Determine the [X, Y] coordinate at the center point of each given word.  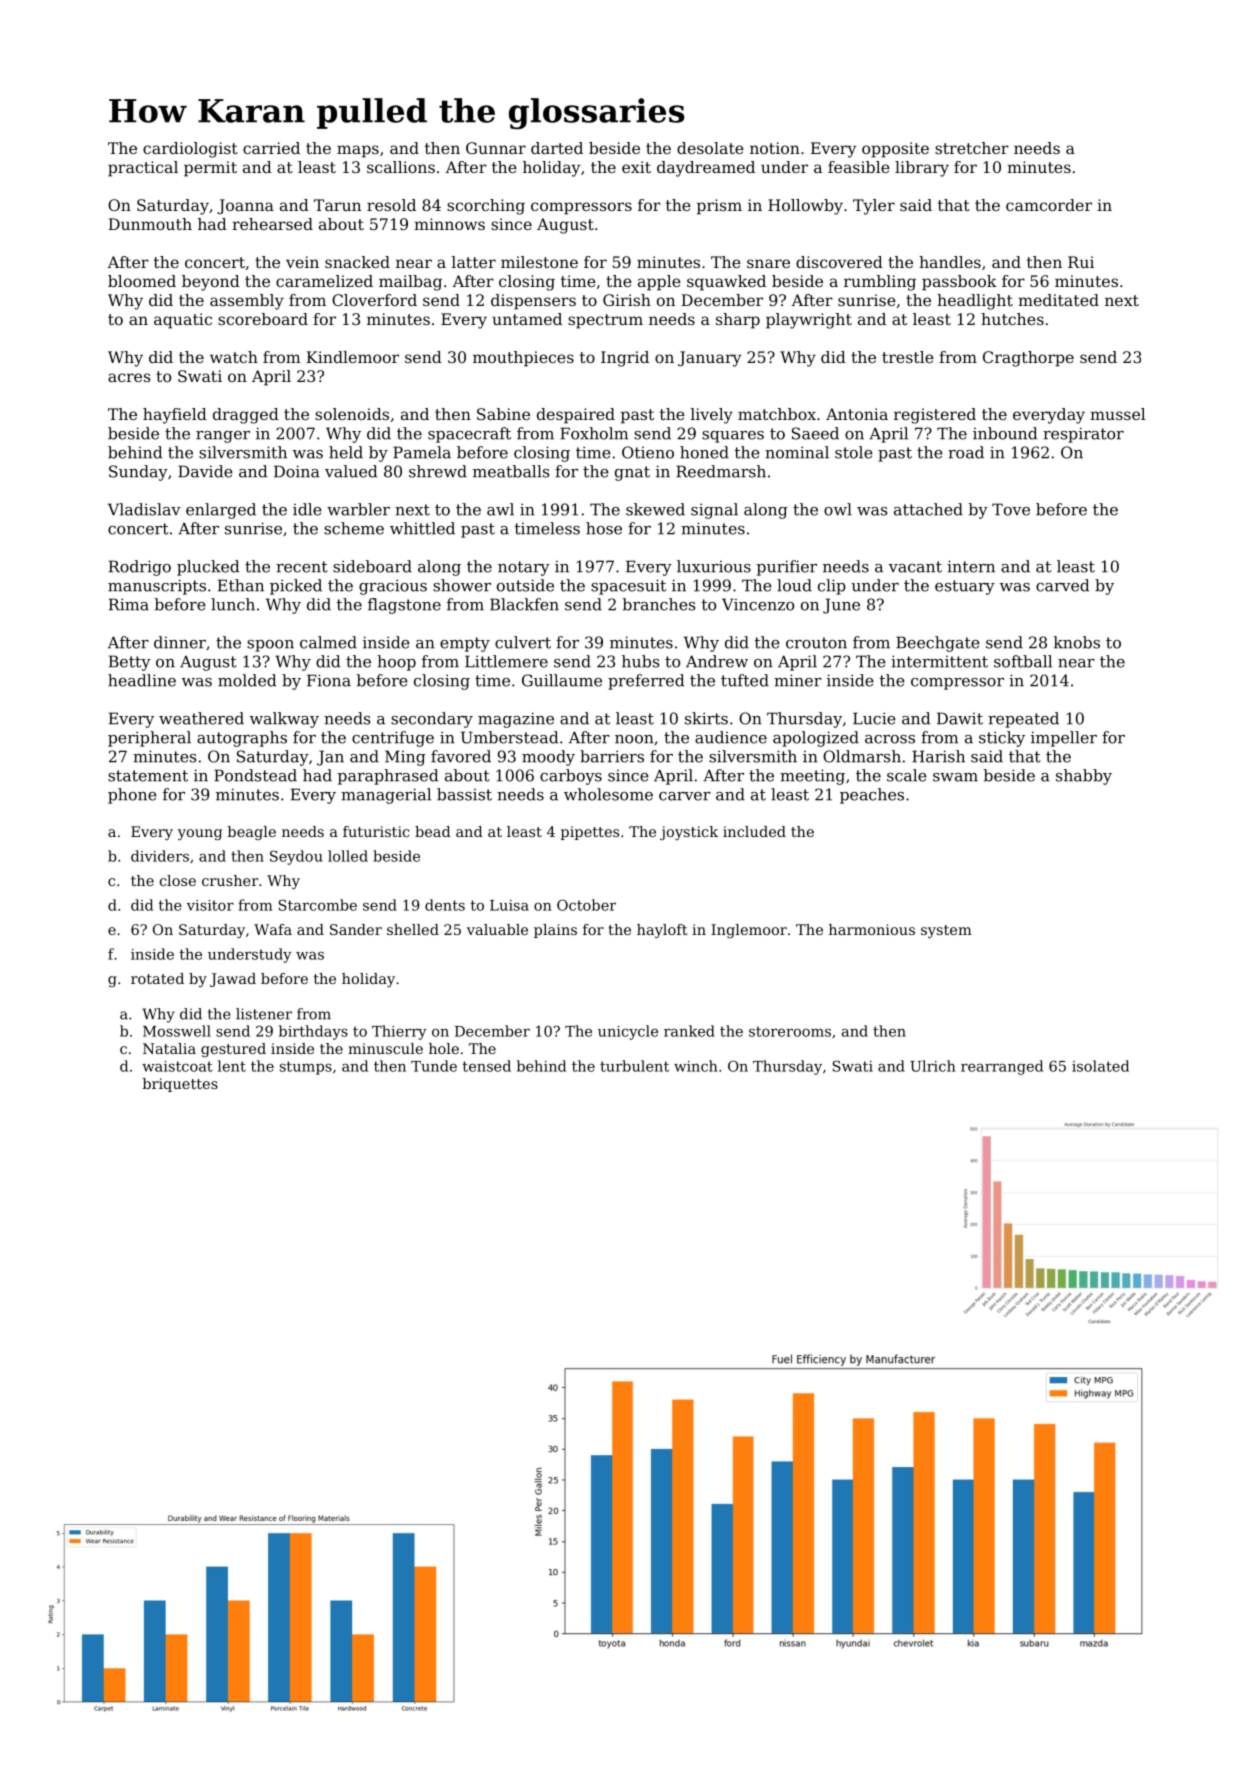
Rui [1081, 262]
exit [636, 167]
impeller [1064, 739]
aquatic [183, 321]
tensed [487, 1066]
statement [148, 776]
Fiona [329, 680]
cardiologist [190, 150]
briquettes [180, 1085]
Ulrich [932, 1066]
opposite [895, 150]
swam [955, 777]
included [754, 831]
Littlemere [506, 661]
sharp [738, 321]
